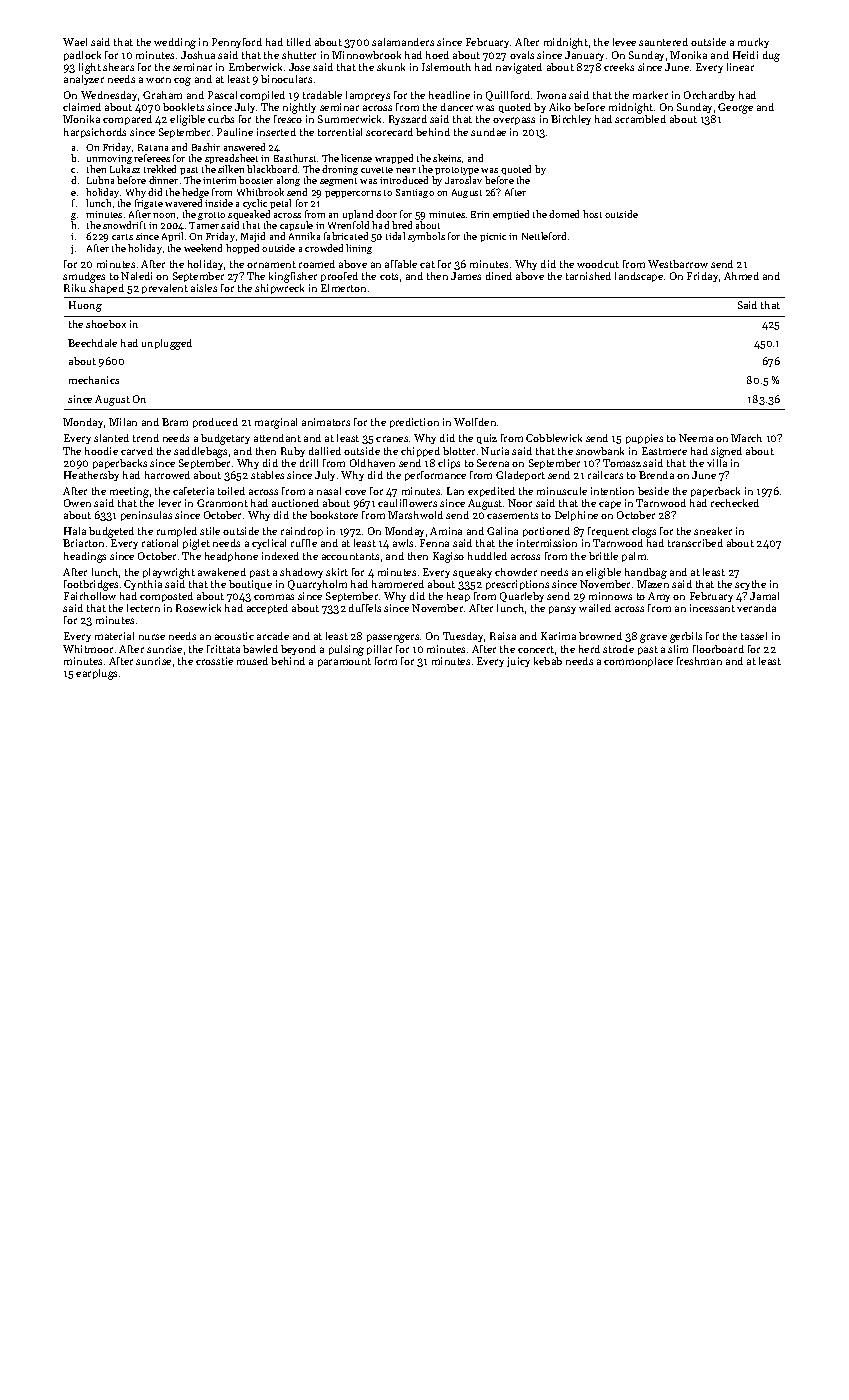 Image resolution: width=849 pixels, height=1400 pixels. What do you see at coordinates (368, 96) in the document?
I see `lampreys` at bounding box center [368, 96].
